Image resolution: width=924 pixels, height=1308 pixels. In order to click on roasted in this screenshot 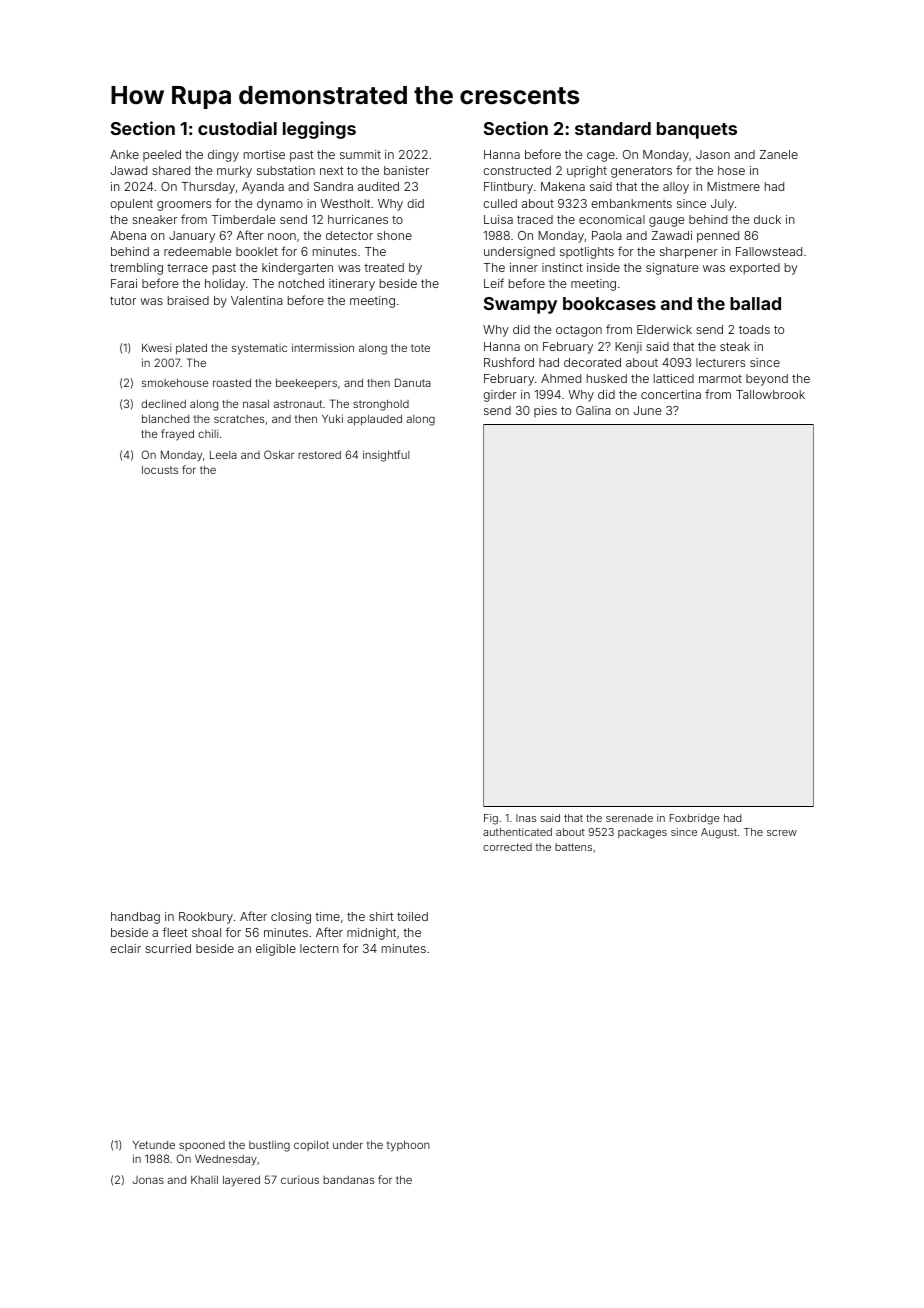, I will do `click(232, 383)`.
